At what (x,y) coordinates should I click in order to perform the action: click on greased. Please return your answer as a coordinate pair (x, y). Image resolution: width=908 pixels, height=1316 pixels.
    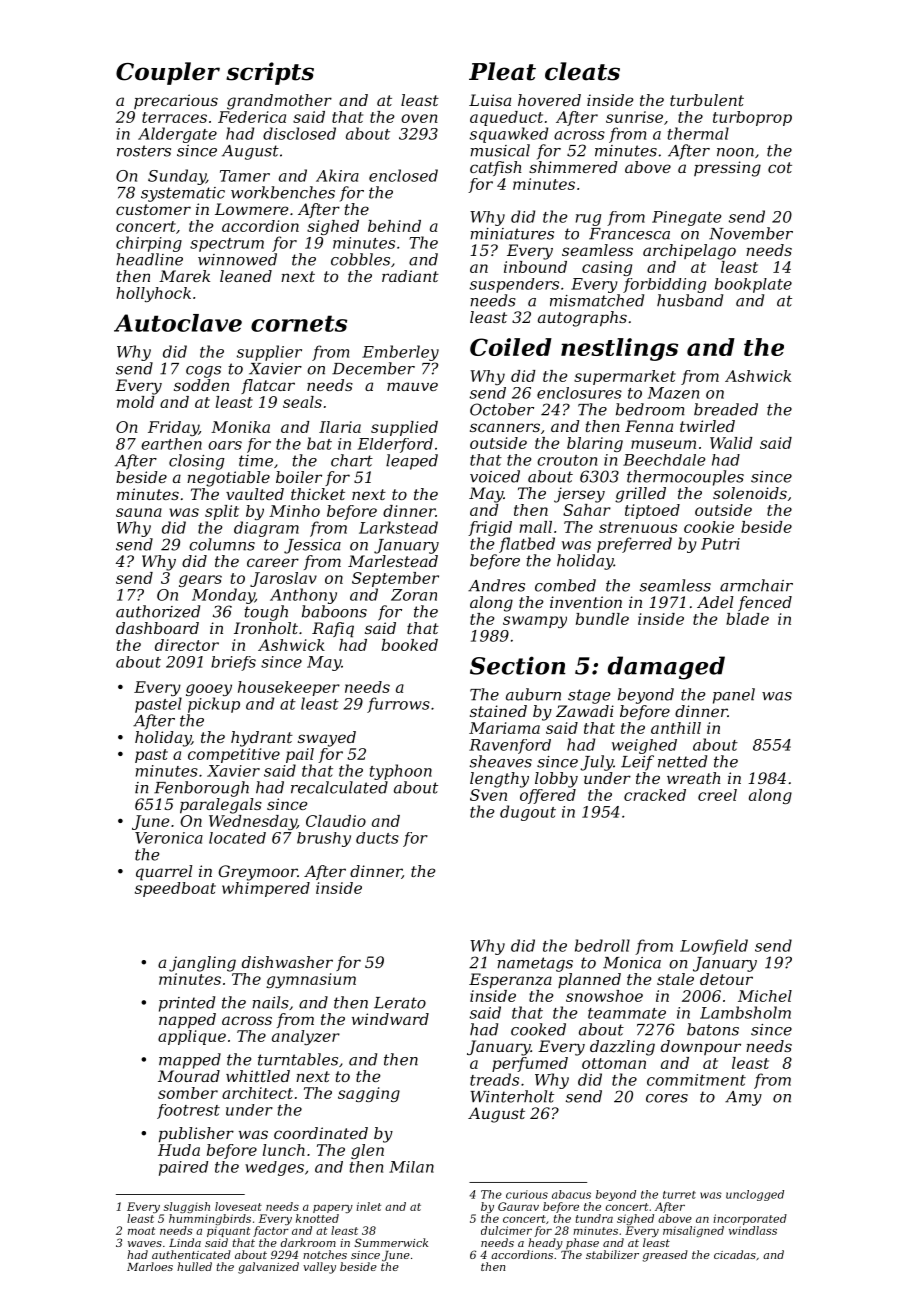
    Looking at the image, I should click on (665, 1256).
